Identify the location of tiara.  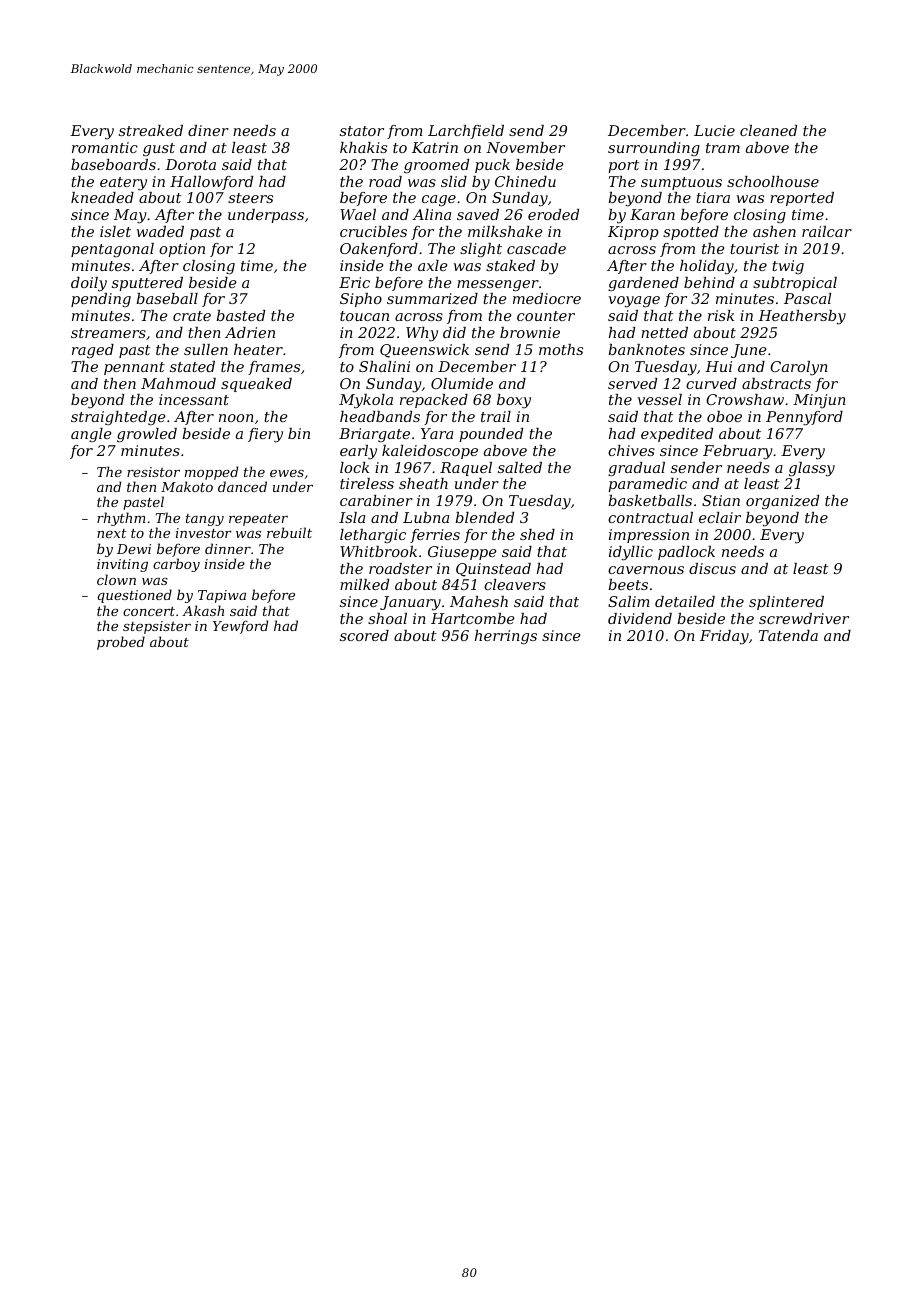
(713, 197).
